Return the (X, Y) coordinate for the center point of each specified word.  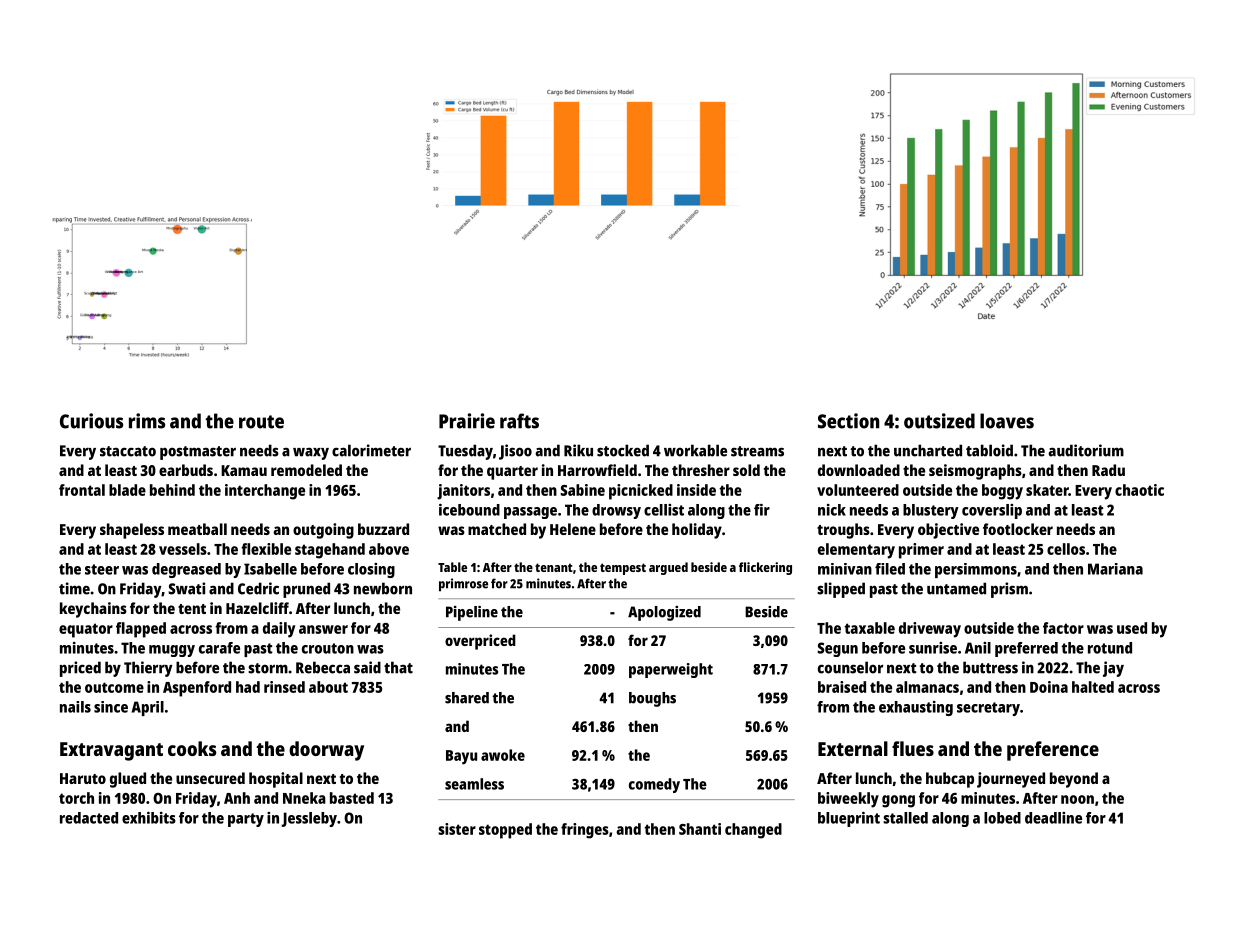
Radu (1108, 470)
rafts (519, 421)
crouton (328, 648)
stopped (505, 831)
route (261, 422)
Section (848, 421)
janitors (463, 492)
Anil (978, 648)
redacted (89, 818)
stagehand (330, 551)
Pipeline (472, 613)
